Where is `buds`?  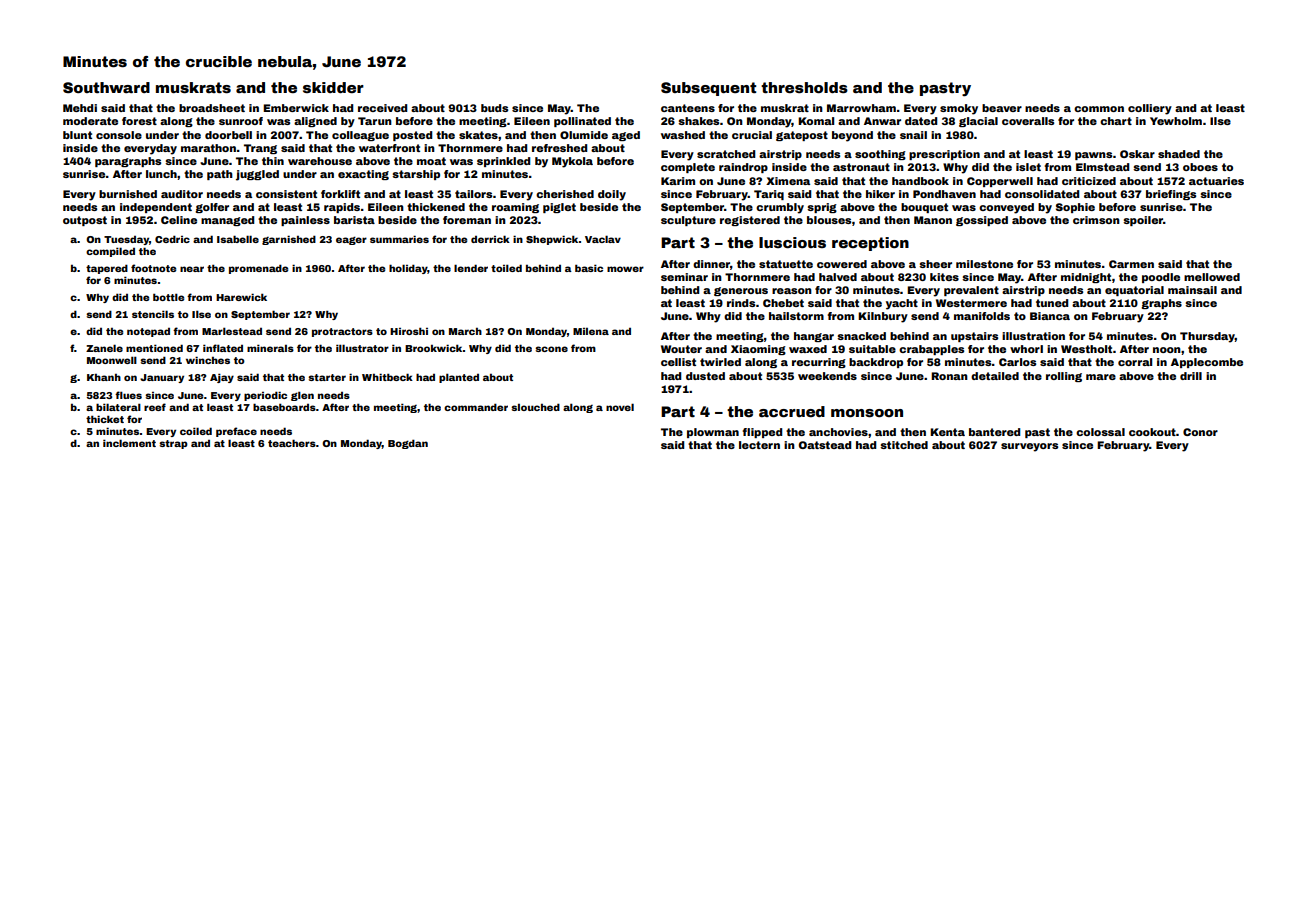 buds is located at coordinates (494, 108).
